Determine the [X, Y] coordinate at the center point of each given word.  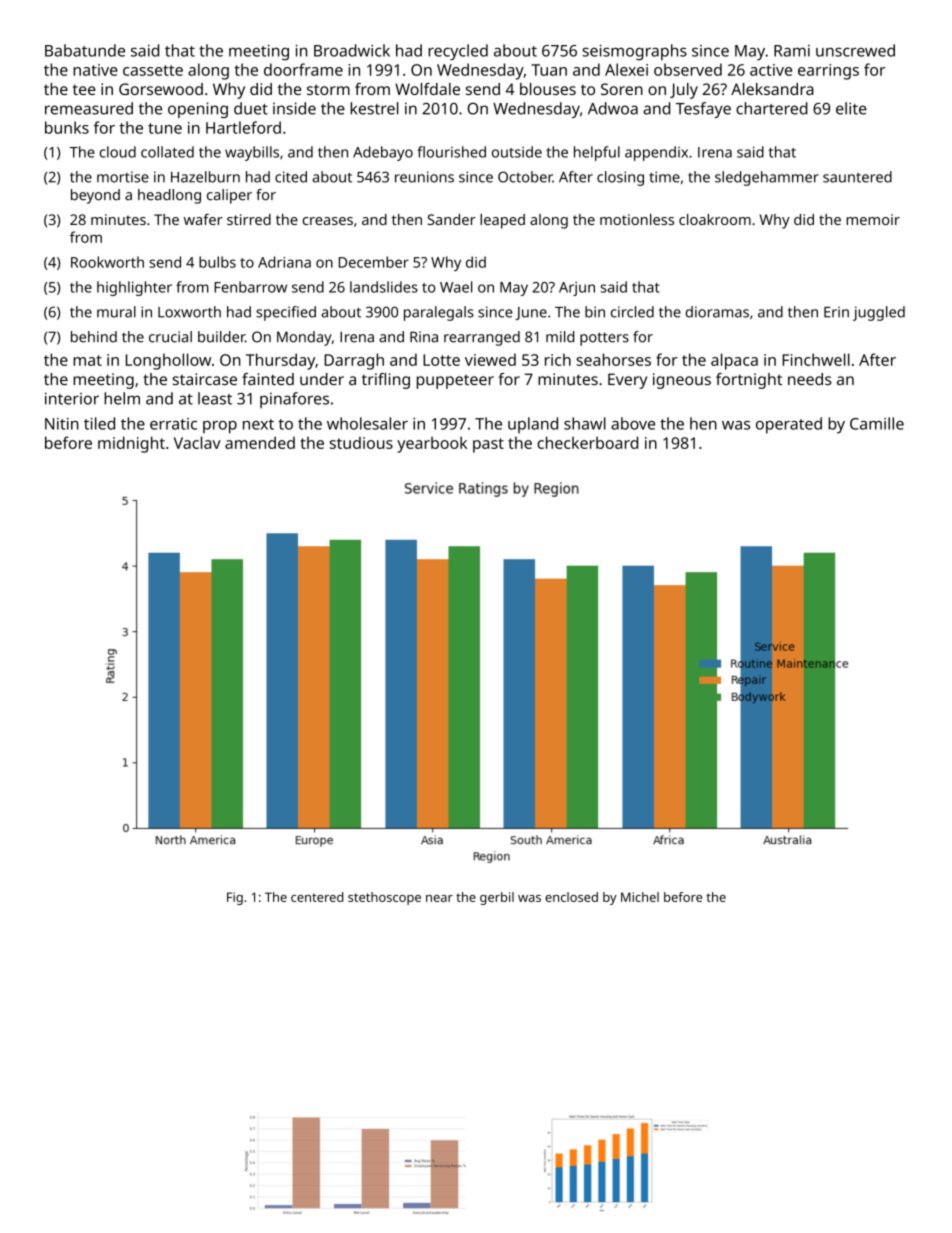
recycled [458, 52]
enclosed [571, 897]
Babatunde [85, 50]
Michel [640, 897]
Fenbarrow [250, 287]
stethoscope [384, 898]
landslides [384, 287]
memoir [873, 219]
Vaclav [197, 442]
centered [317, 897]
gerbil [497, 898]
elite [851, 108]
